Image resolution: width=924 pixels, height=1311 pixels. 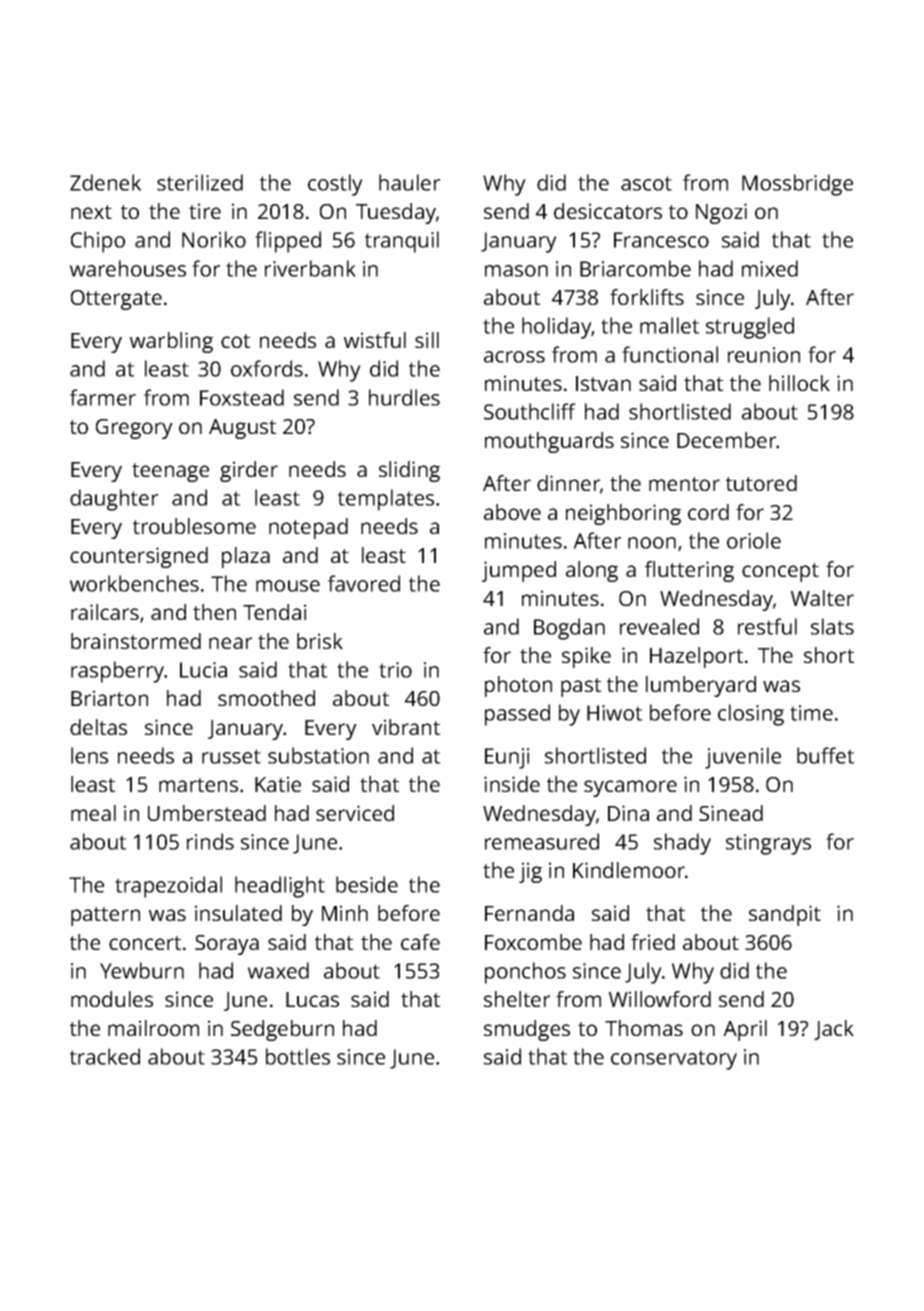 I want to click on inside, so click(x=512, y=784).
